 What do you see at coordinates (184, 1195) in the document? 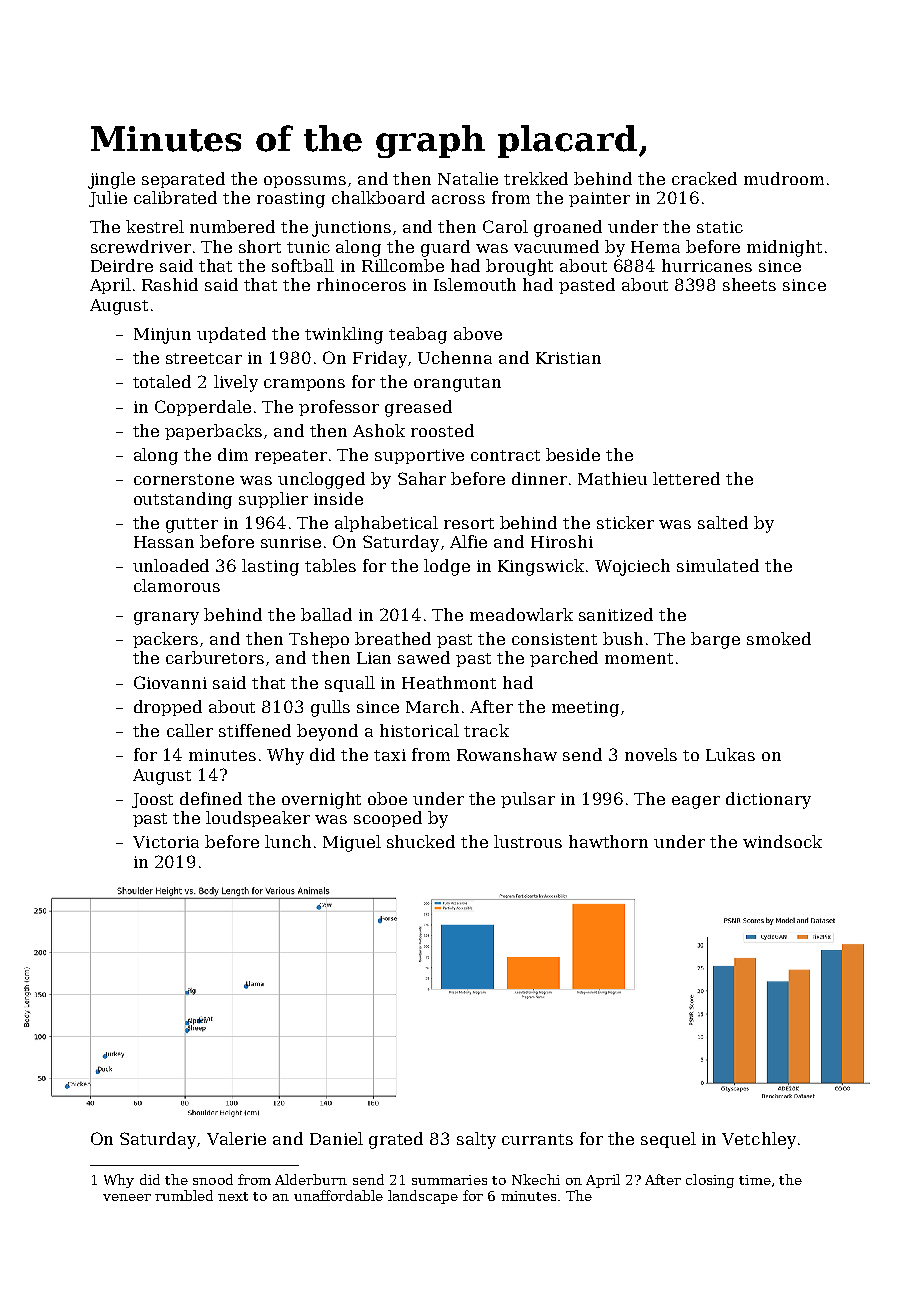
I see `rumbled` at bounding box center [184, 1195].
